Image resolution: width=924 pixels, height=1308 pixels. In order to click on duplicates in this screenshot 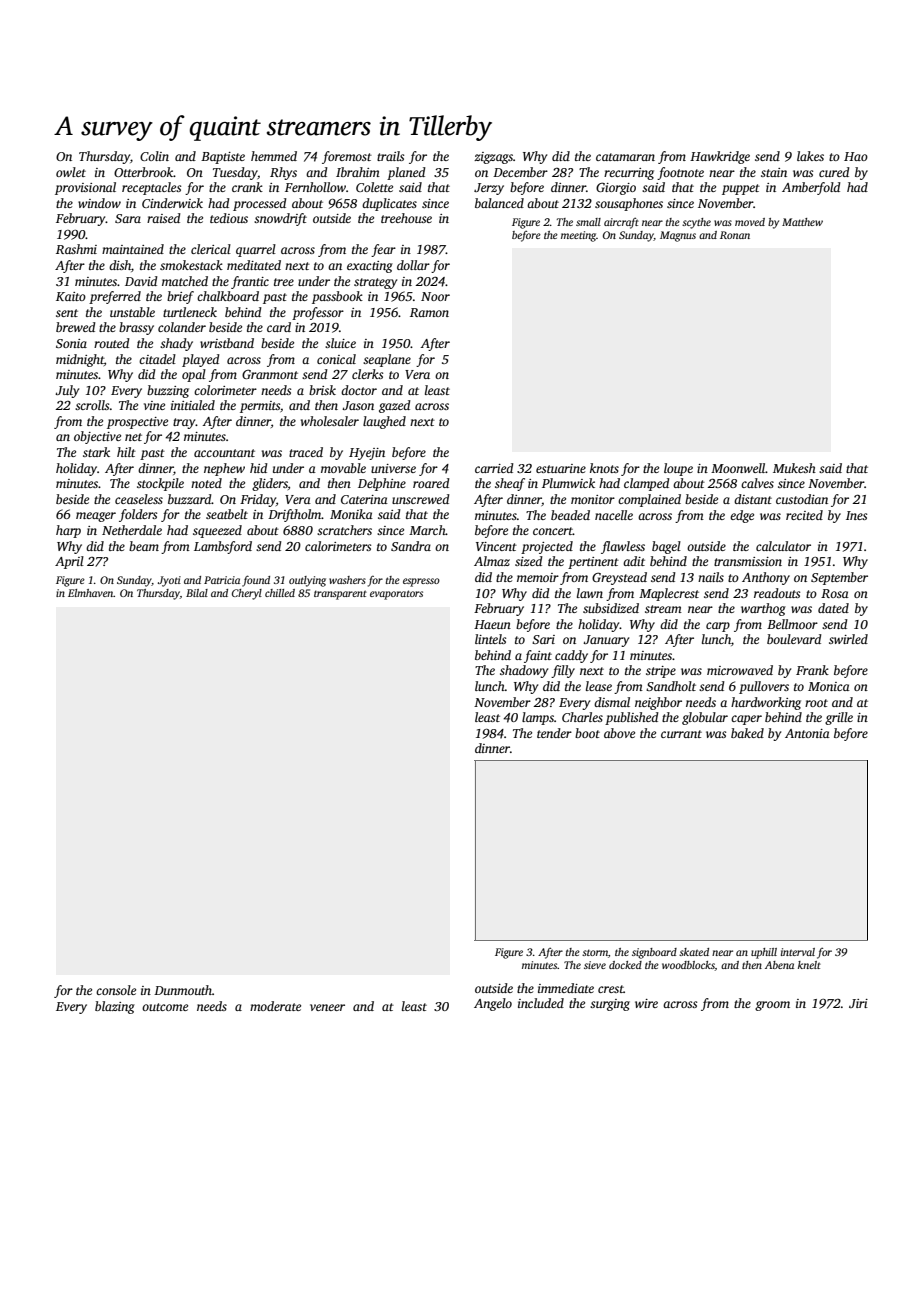, I will do `click(389, 204)`.
